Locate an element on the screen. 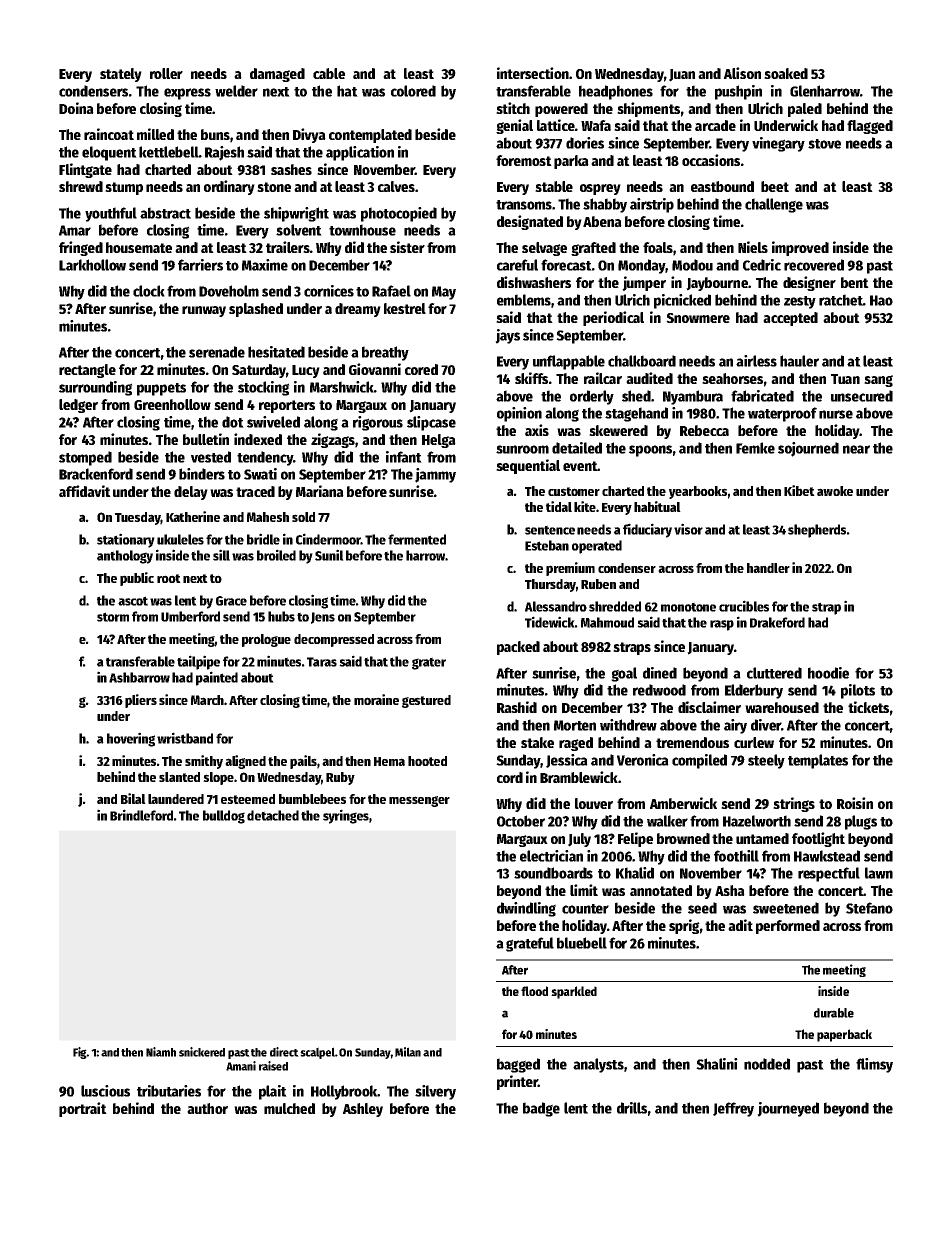  soaked is located at coordinates (786, 73).
